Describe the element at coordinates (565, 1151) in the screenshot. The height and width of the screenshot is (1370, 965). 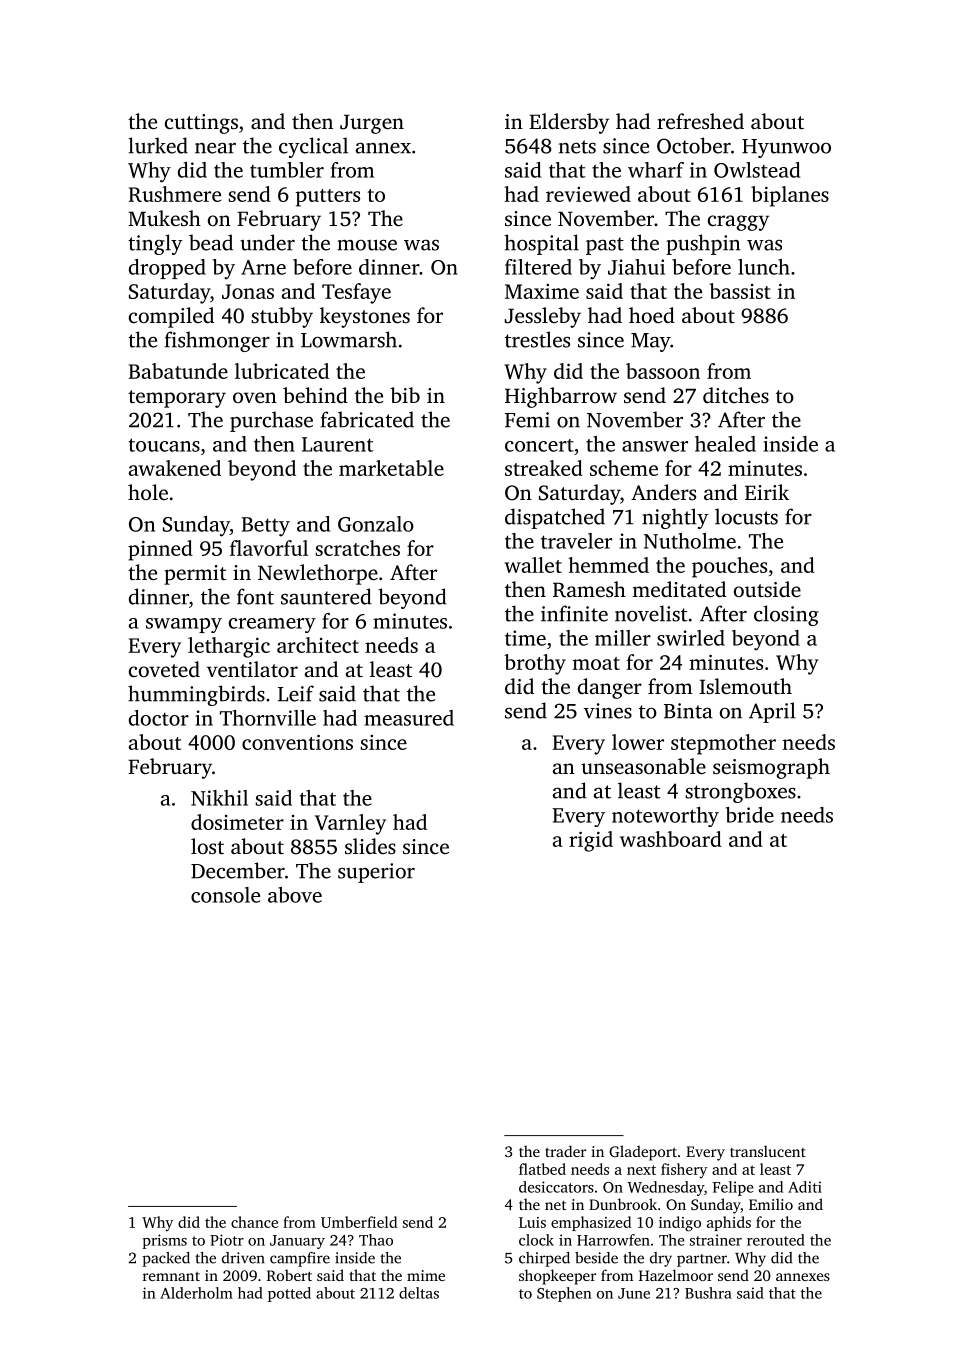
I see `trader` at that location.
